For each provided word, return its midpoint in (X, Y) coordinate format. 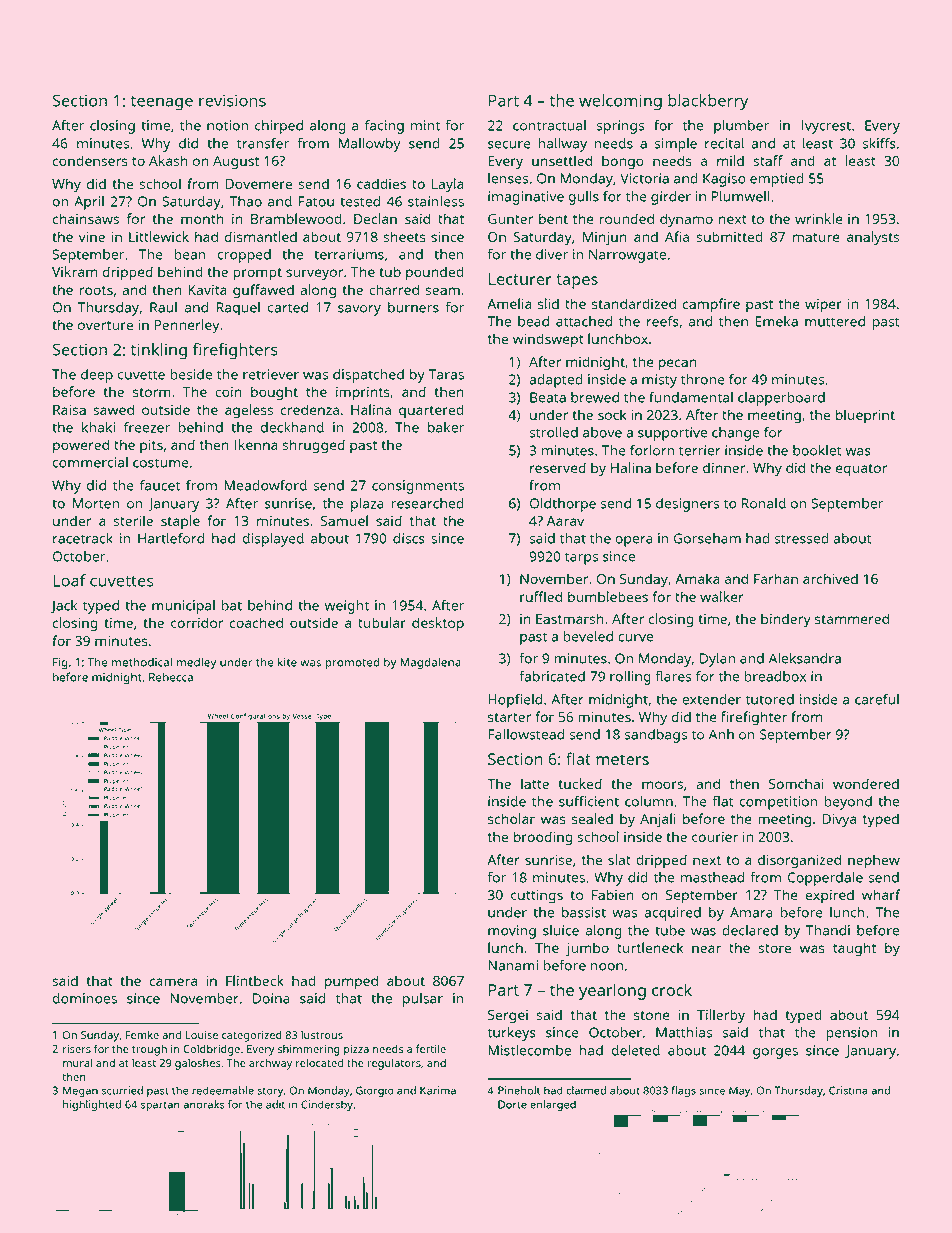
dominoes (84, 998)
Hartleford (171, 538)
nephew (874, 861)
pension (851, 1034)
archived (830, 578)
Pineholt (519, 1090)
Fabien (613, 894)
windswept (548, 340)
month (202, 218)
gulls (583, 198)
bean (190, 254)
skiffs (879, 143)
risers (77, 1049)
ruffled (541, 596)
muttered (835, 321)
